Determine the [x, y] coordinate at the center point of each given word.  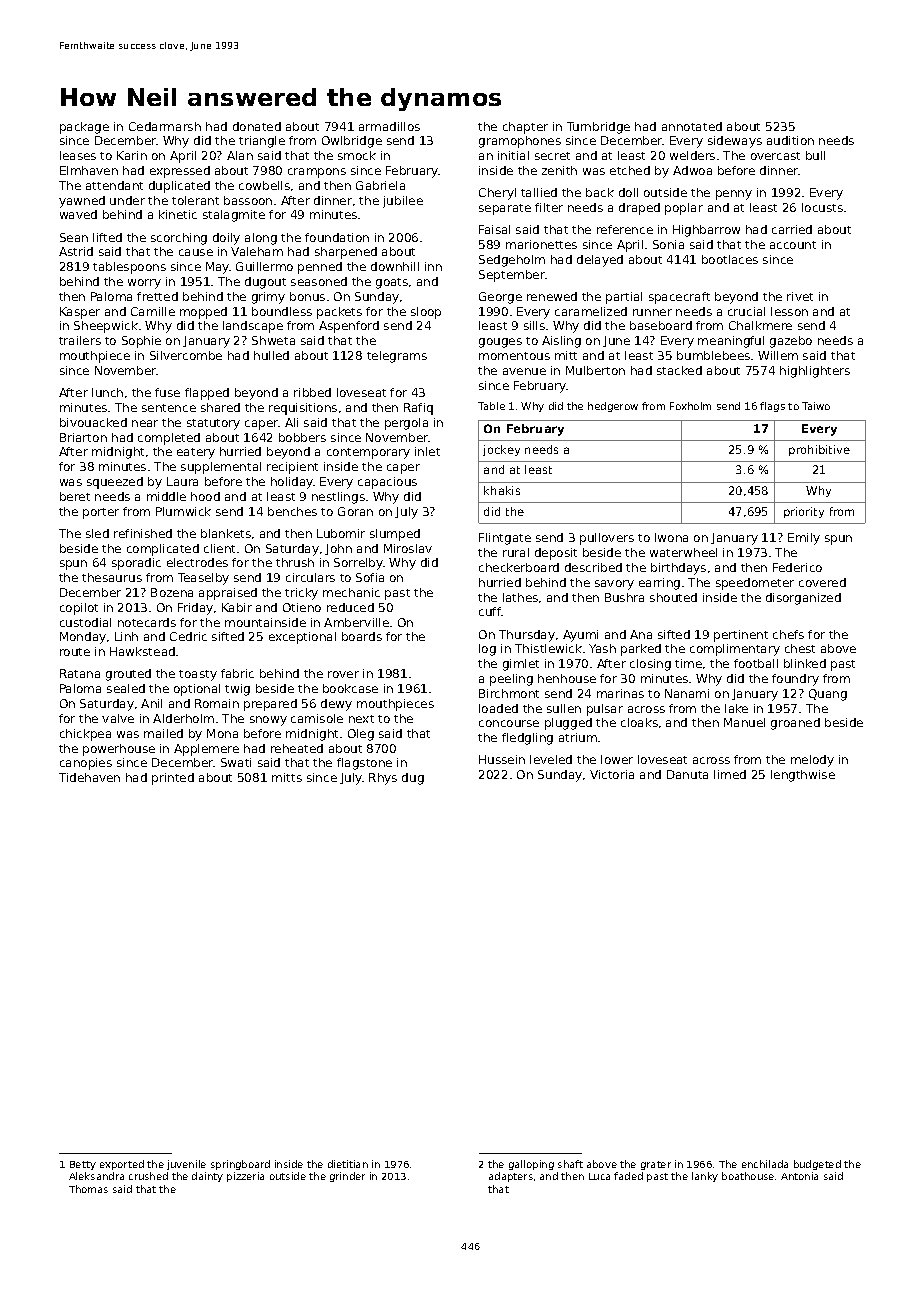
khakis [502, 490]
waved [78, 214]
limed [730, 774]
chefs [788, 634]
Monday [83, 638]
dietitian [348, 1164]
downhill [395, 266]
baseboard [661, 325]
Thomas [88, 1189]
